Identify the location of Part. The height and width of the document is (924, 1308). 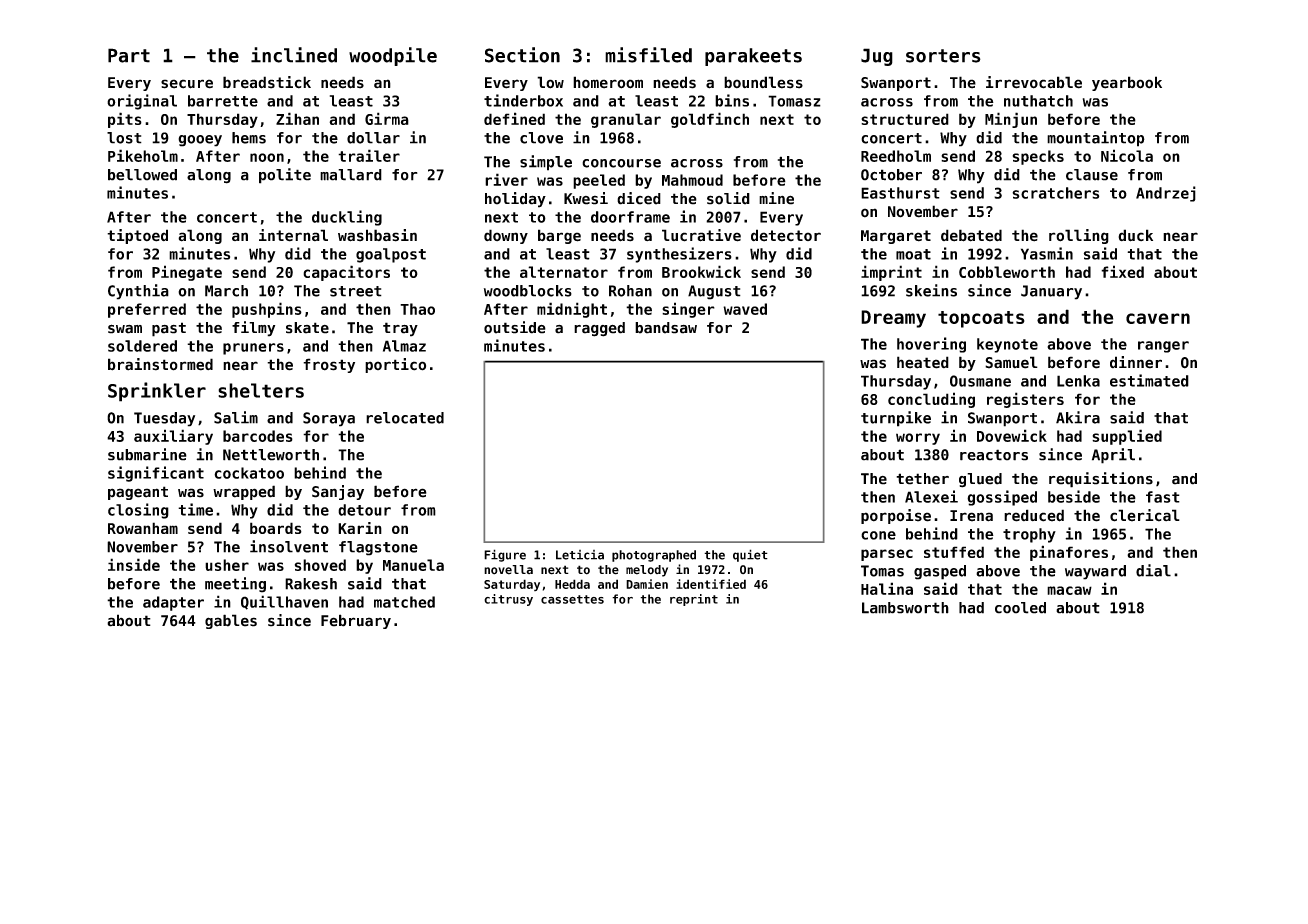
(129, 55).
